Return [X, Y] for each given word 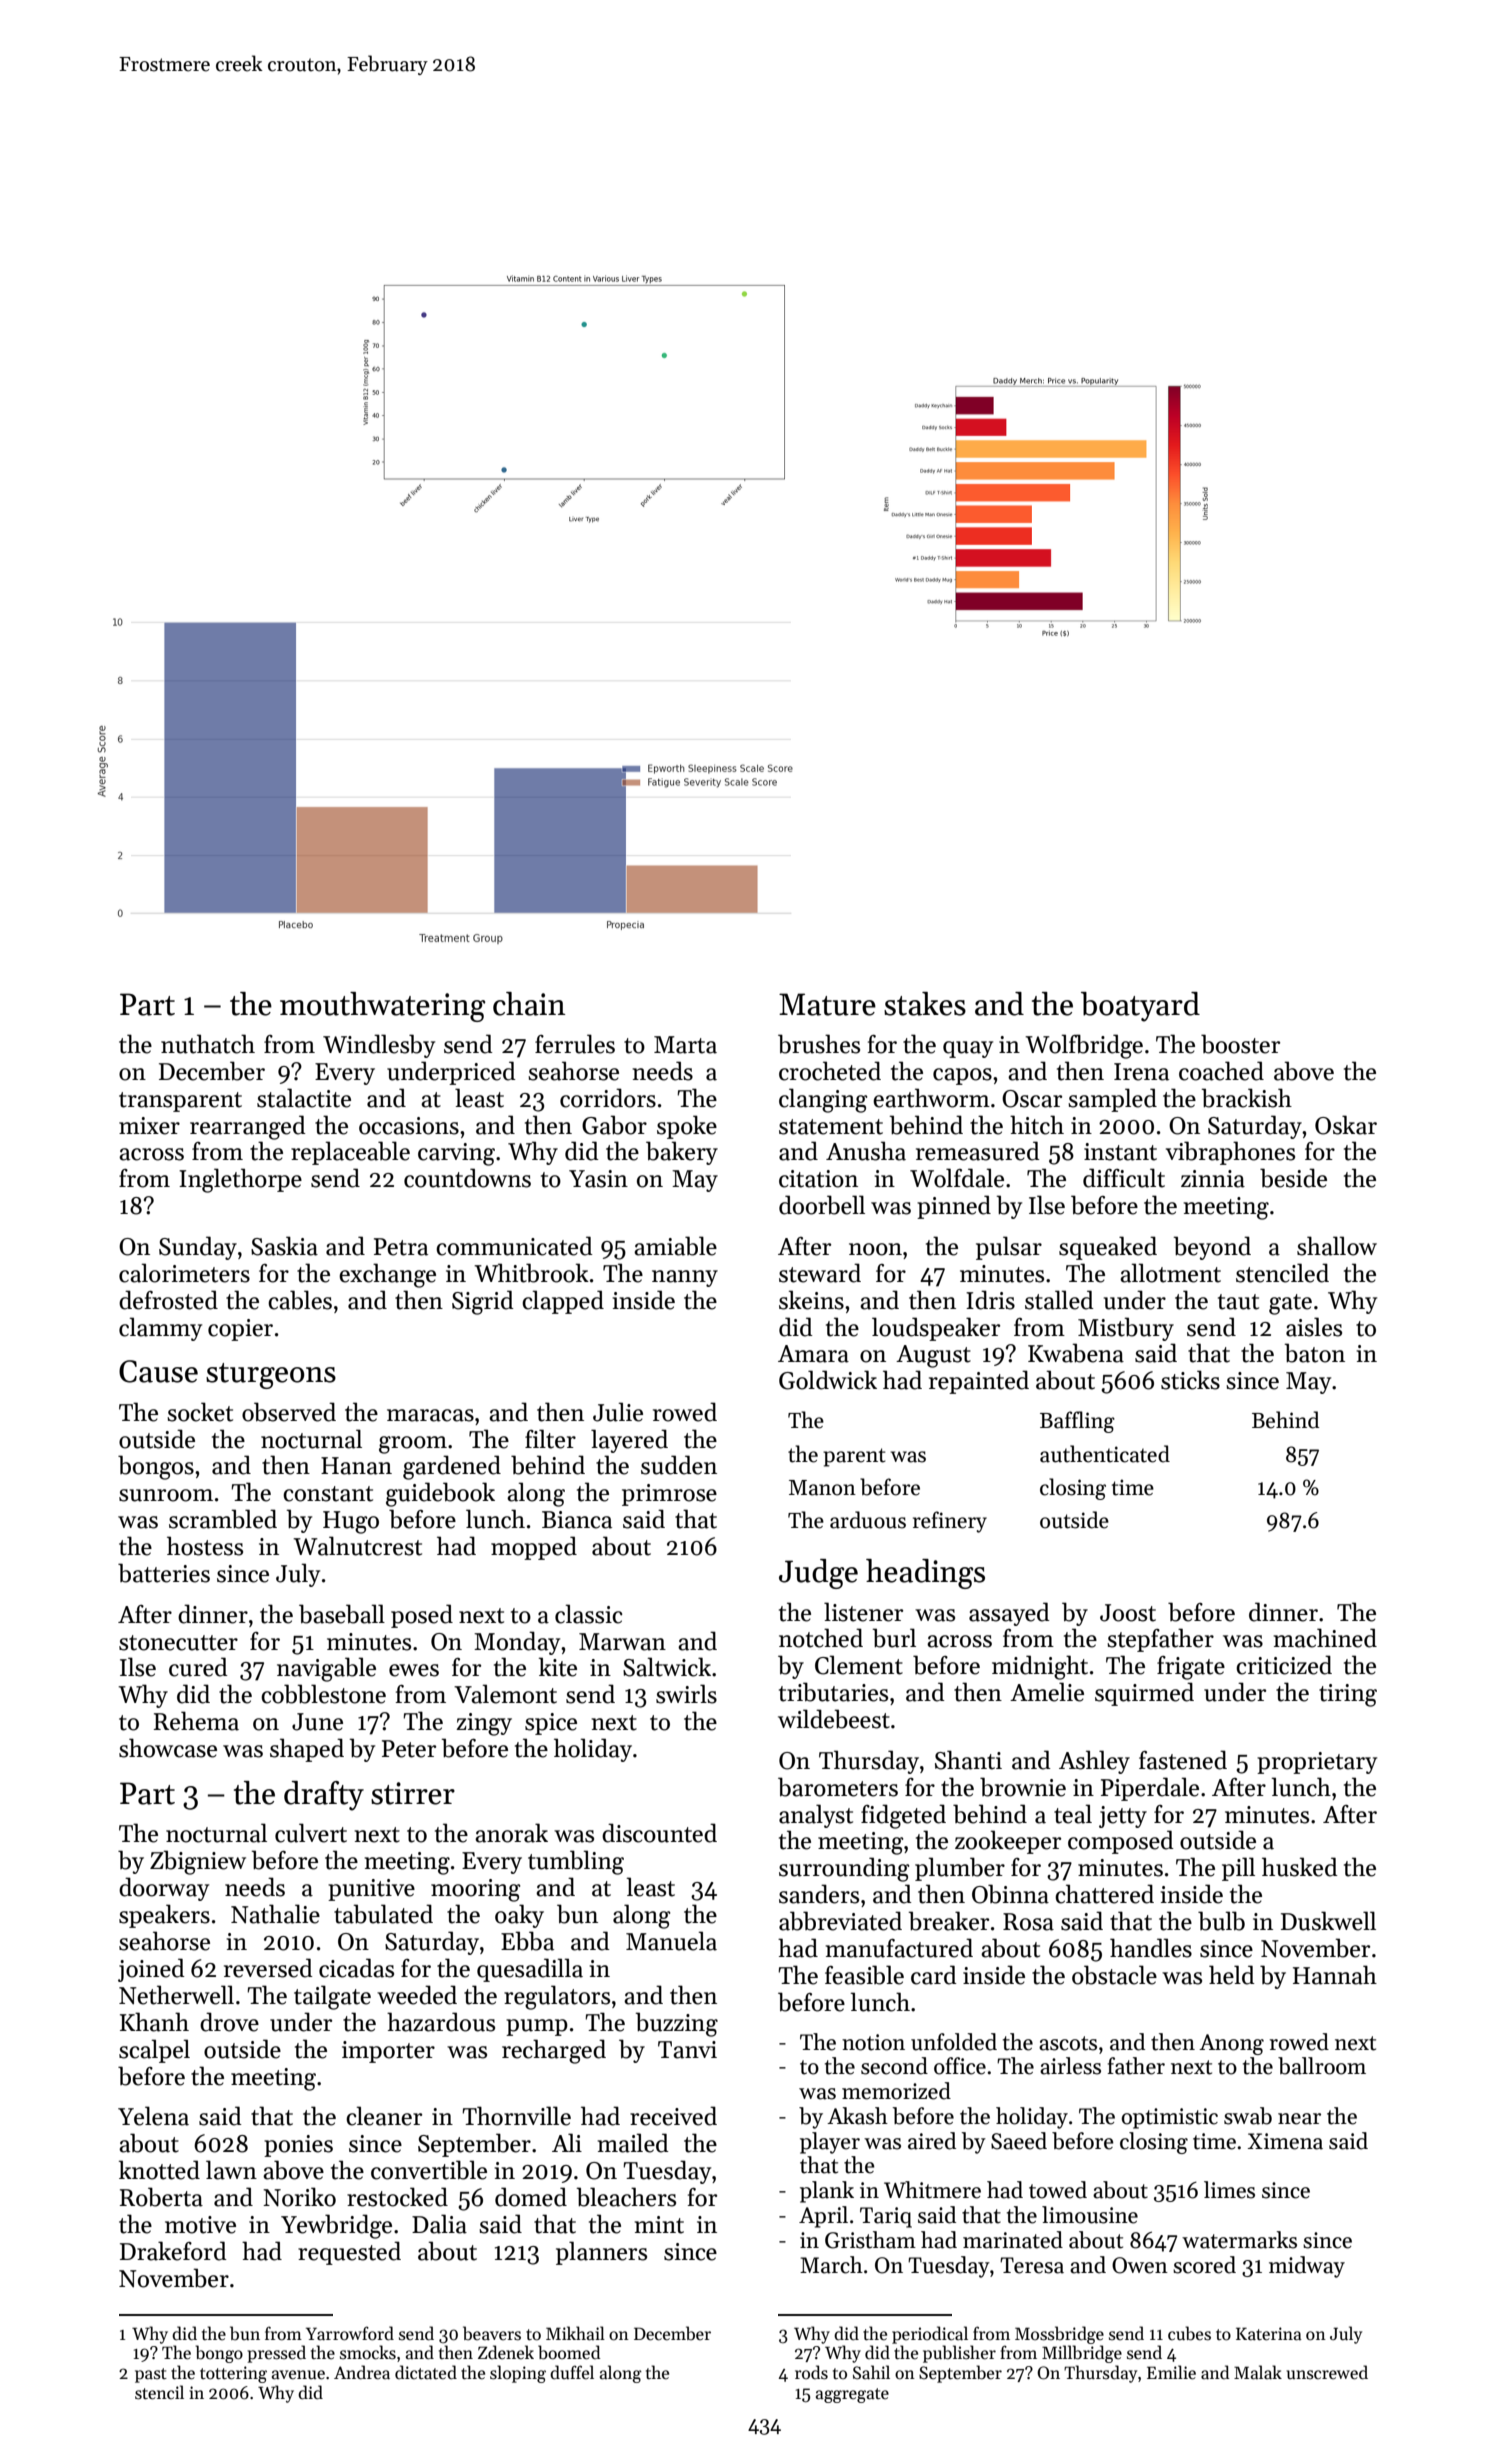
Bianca [577, 1520]
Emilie [1171, 2372]
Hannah [1335, 1975]
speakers [164, 1916]
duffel [572, 2372]
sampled [1112, 1100]
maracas [430, 1415]
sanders [819, 1894]
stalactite [304, 1098]
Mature [827, 1004]
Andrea [362, 2372]
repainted [979, 1382]
